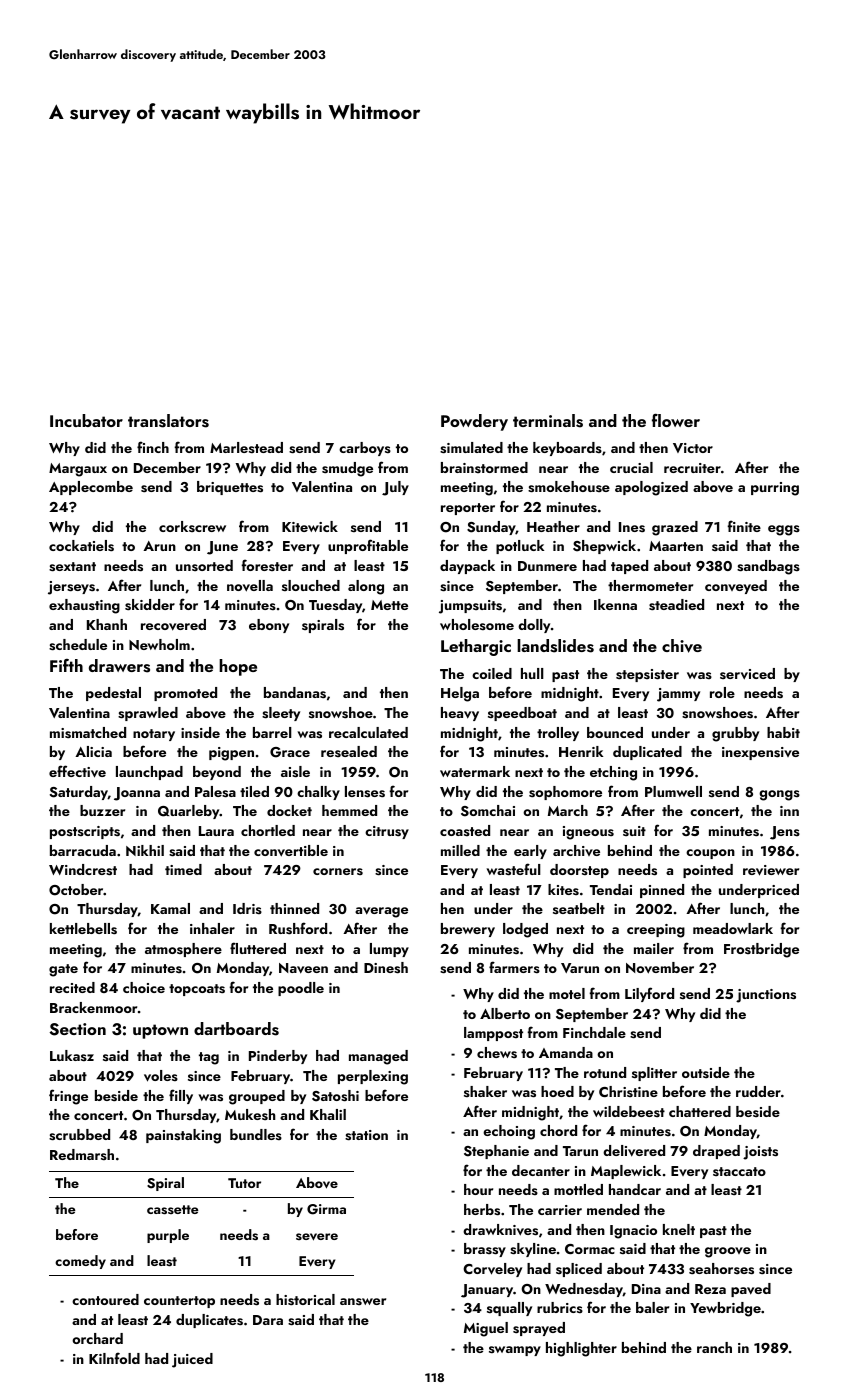 The width and height of the screenshot is (849, 1400). I want to click on Joanna, so click(137, 794).
